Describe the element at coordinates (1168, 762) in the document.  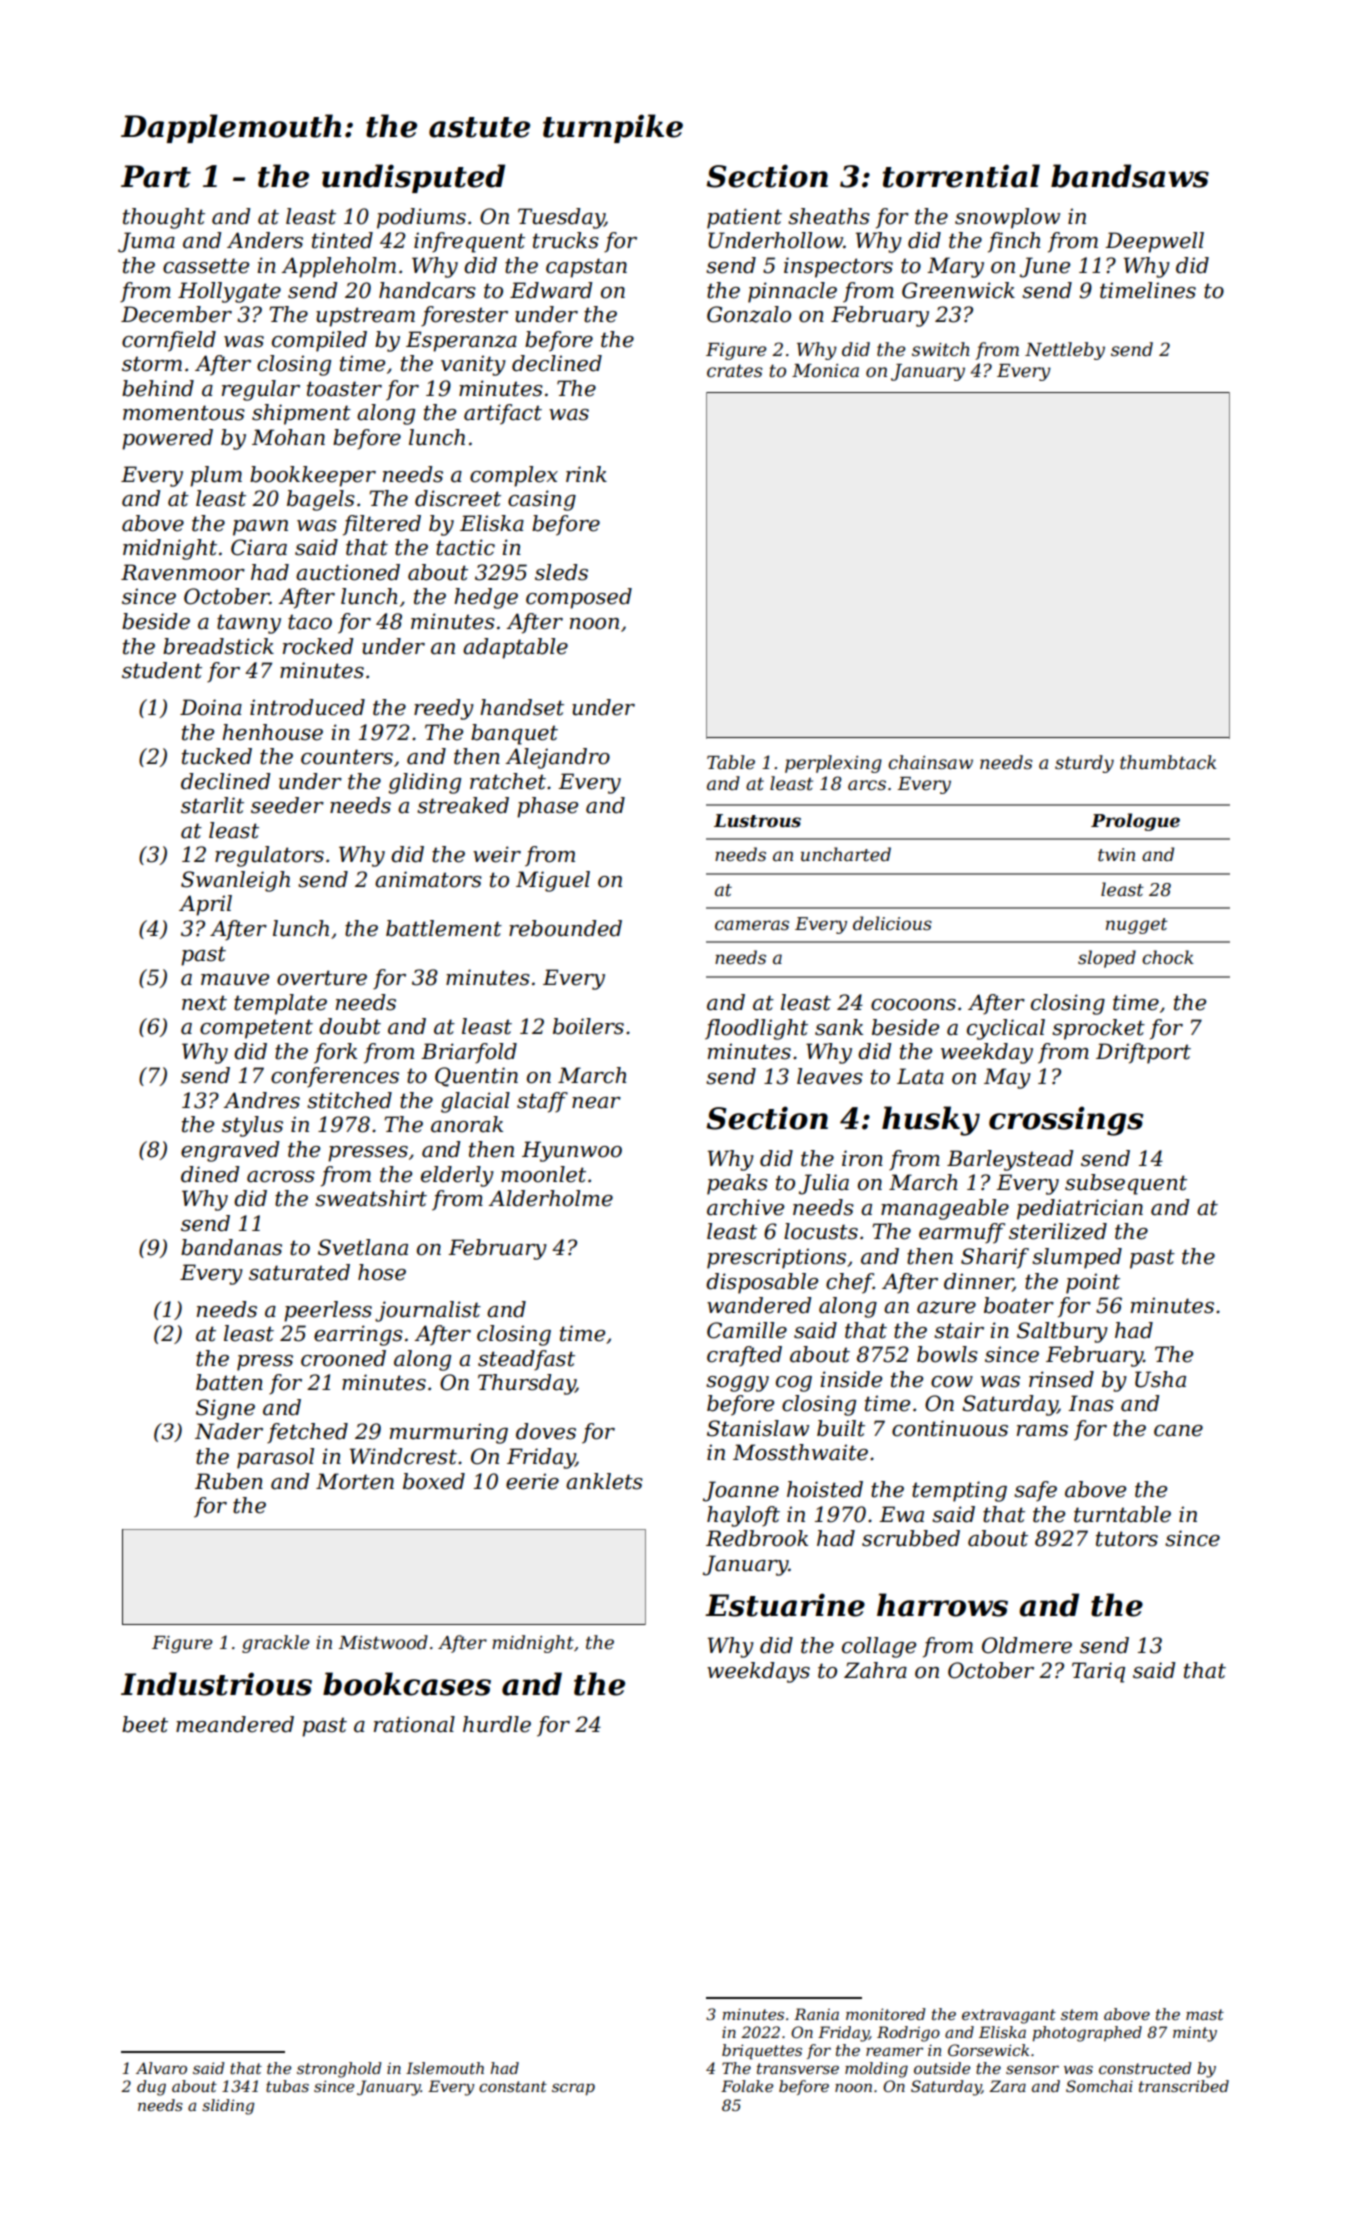
I see `thumbtack` at that location.
